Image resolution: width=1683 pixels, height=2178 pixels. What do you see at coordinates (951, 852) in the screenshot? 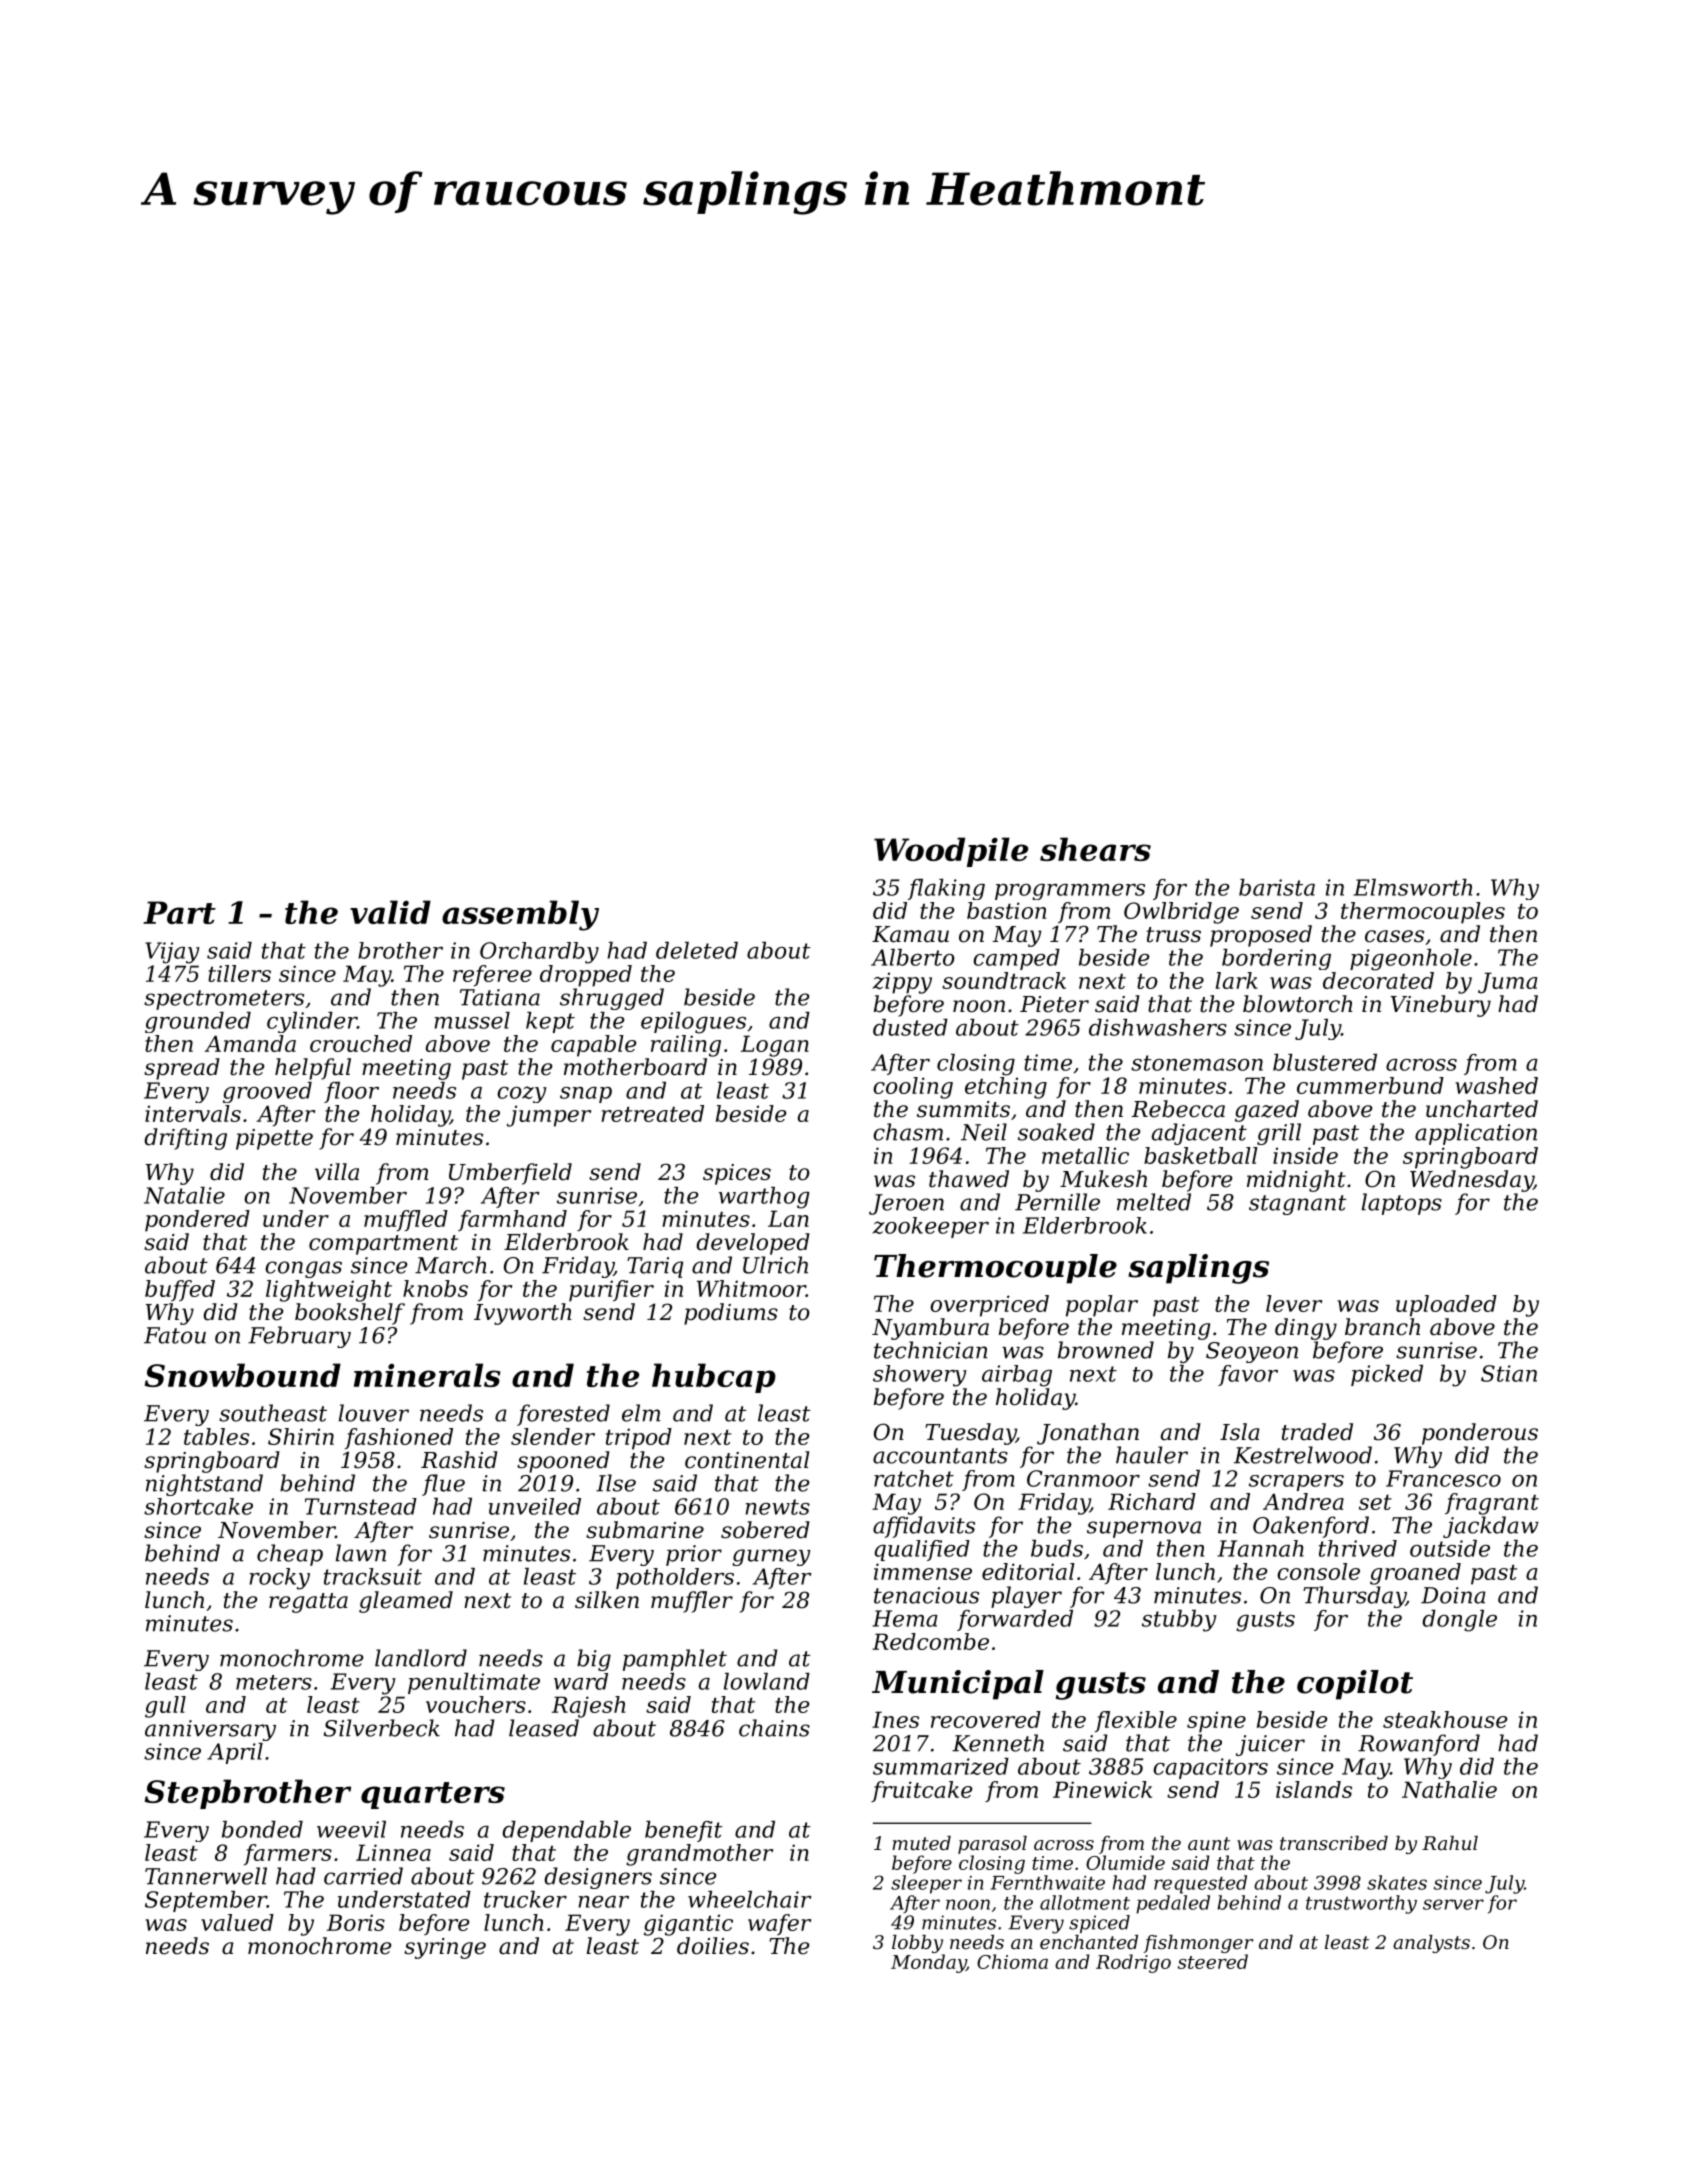
I see `Woodpile` at bounding box center [951, 852].
